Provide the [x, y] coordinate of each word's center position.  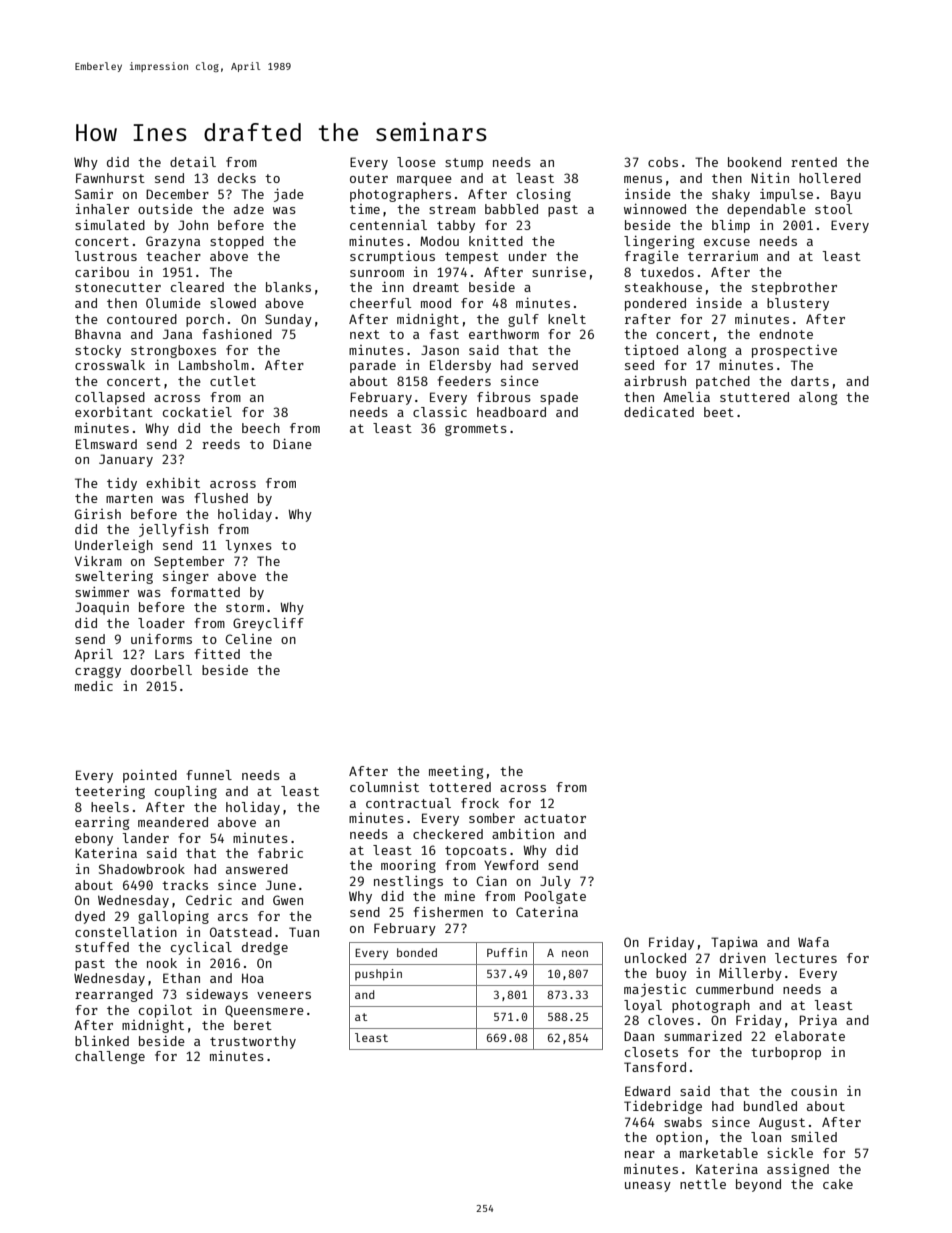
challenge [110, 1057]
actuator [555, 818]
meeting [456, 772]
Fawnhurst [110, 178]
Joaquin [102, 608]
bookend [754, 162]
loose [416, 162]
